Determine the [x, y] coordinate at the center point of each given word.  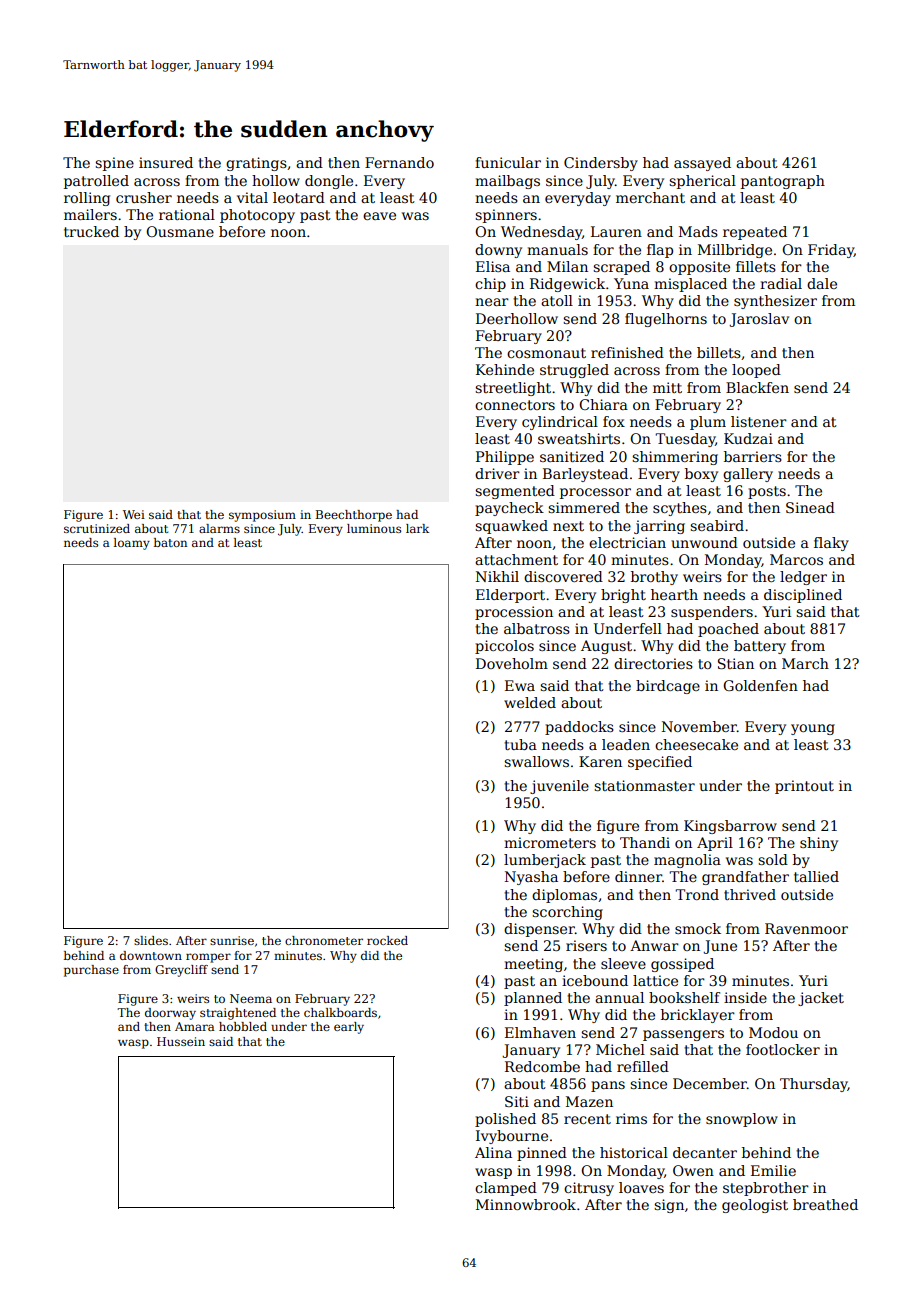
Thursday [814, 1085]
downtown [151, 955]
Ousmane [180, 231]
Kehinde [505, 369]
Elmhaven [540, 1032]
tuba [520, 744]
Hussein [181, 1041]
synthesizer [775, 302]
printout [804, 787]
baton [170, 542]
